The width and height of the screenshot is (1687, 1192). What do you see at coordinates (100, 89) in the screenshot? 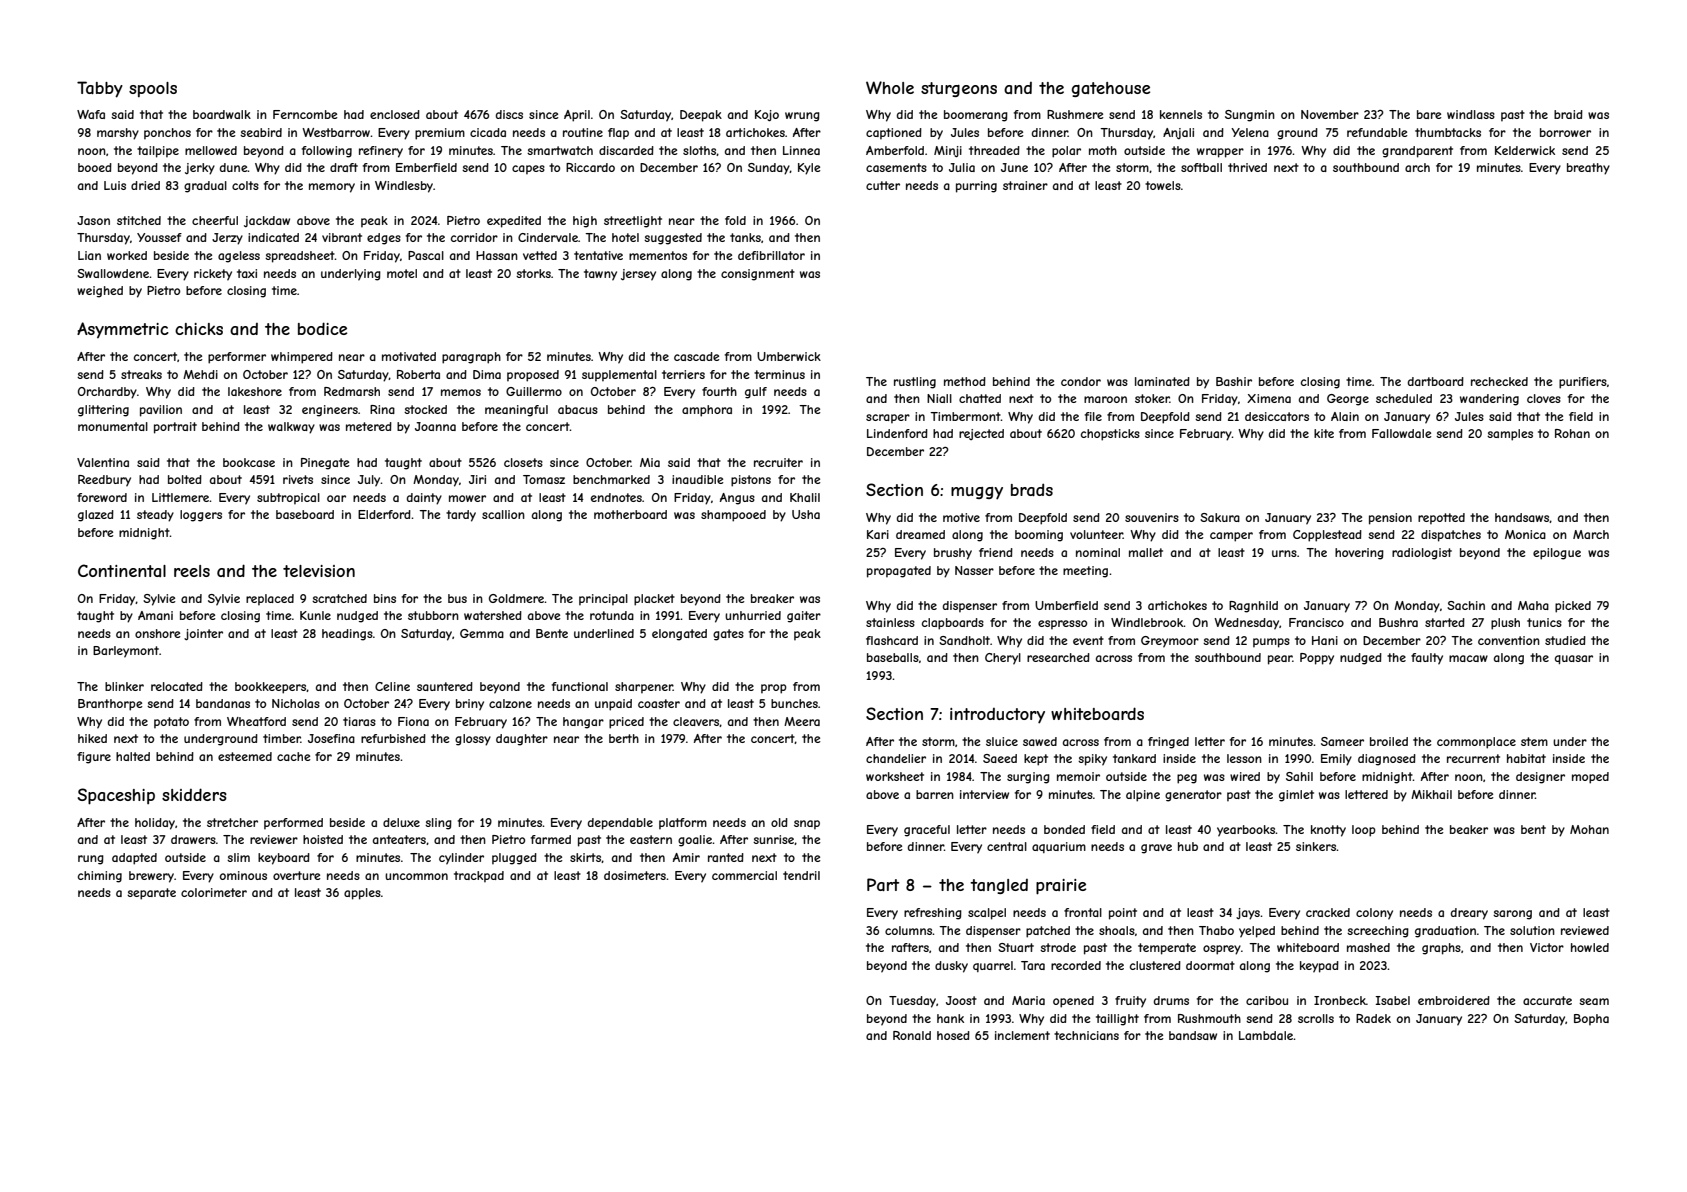
I see `Tabby` at bounding box center [100, 89].
